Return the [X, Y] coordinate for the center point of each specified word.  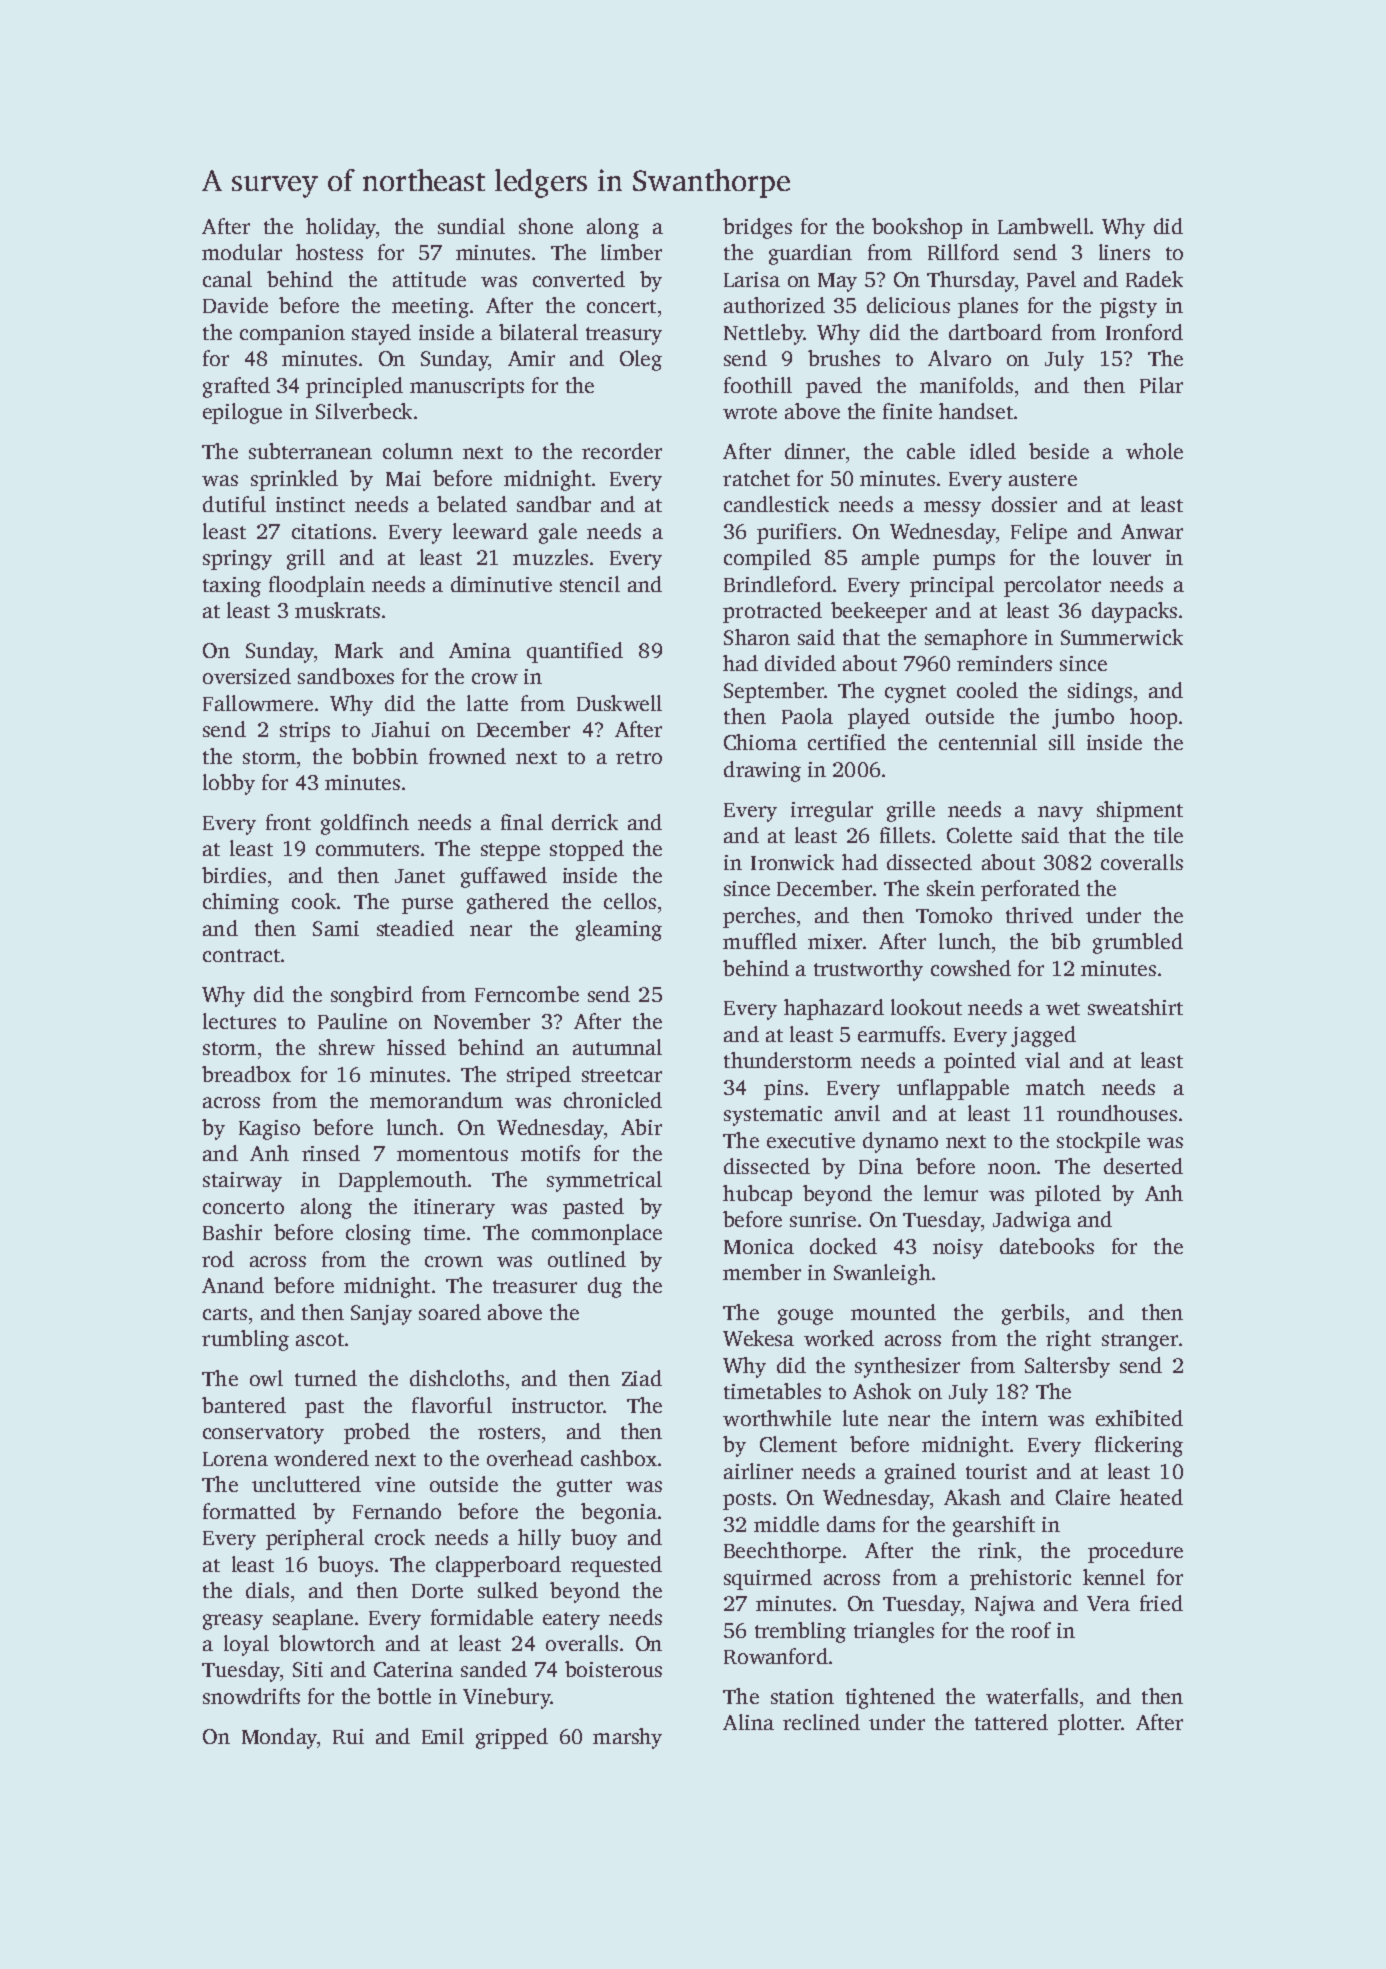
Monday [279, 1738]
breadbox [246, 1074]
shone [546, 226]
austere [1043, 479]
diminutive [501, 584]
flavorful [452, 1405]
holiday [341, 228]
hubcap [757, 1195]
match [1055, 1087]
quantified [575, 652]
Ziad [642, 1378]
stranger [1140, 1342]
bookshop [917, 228]
